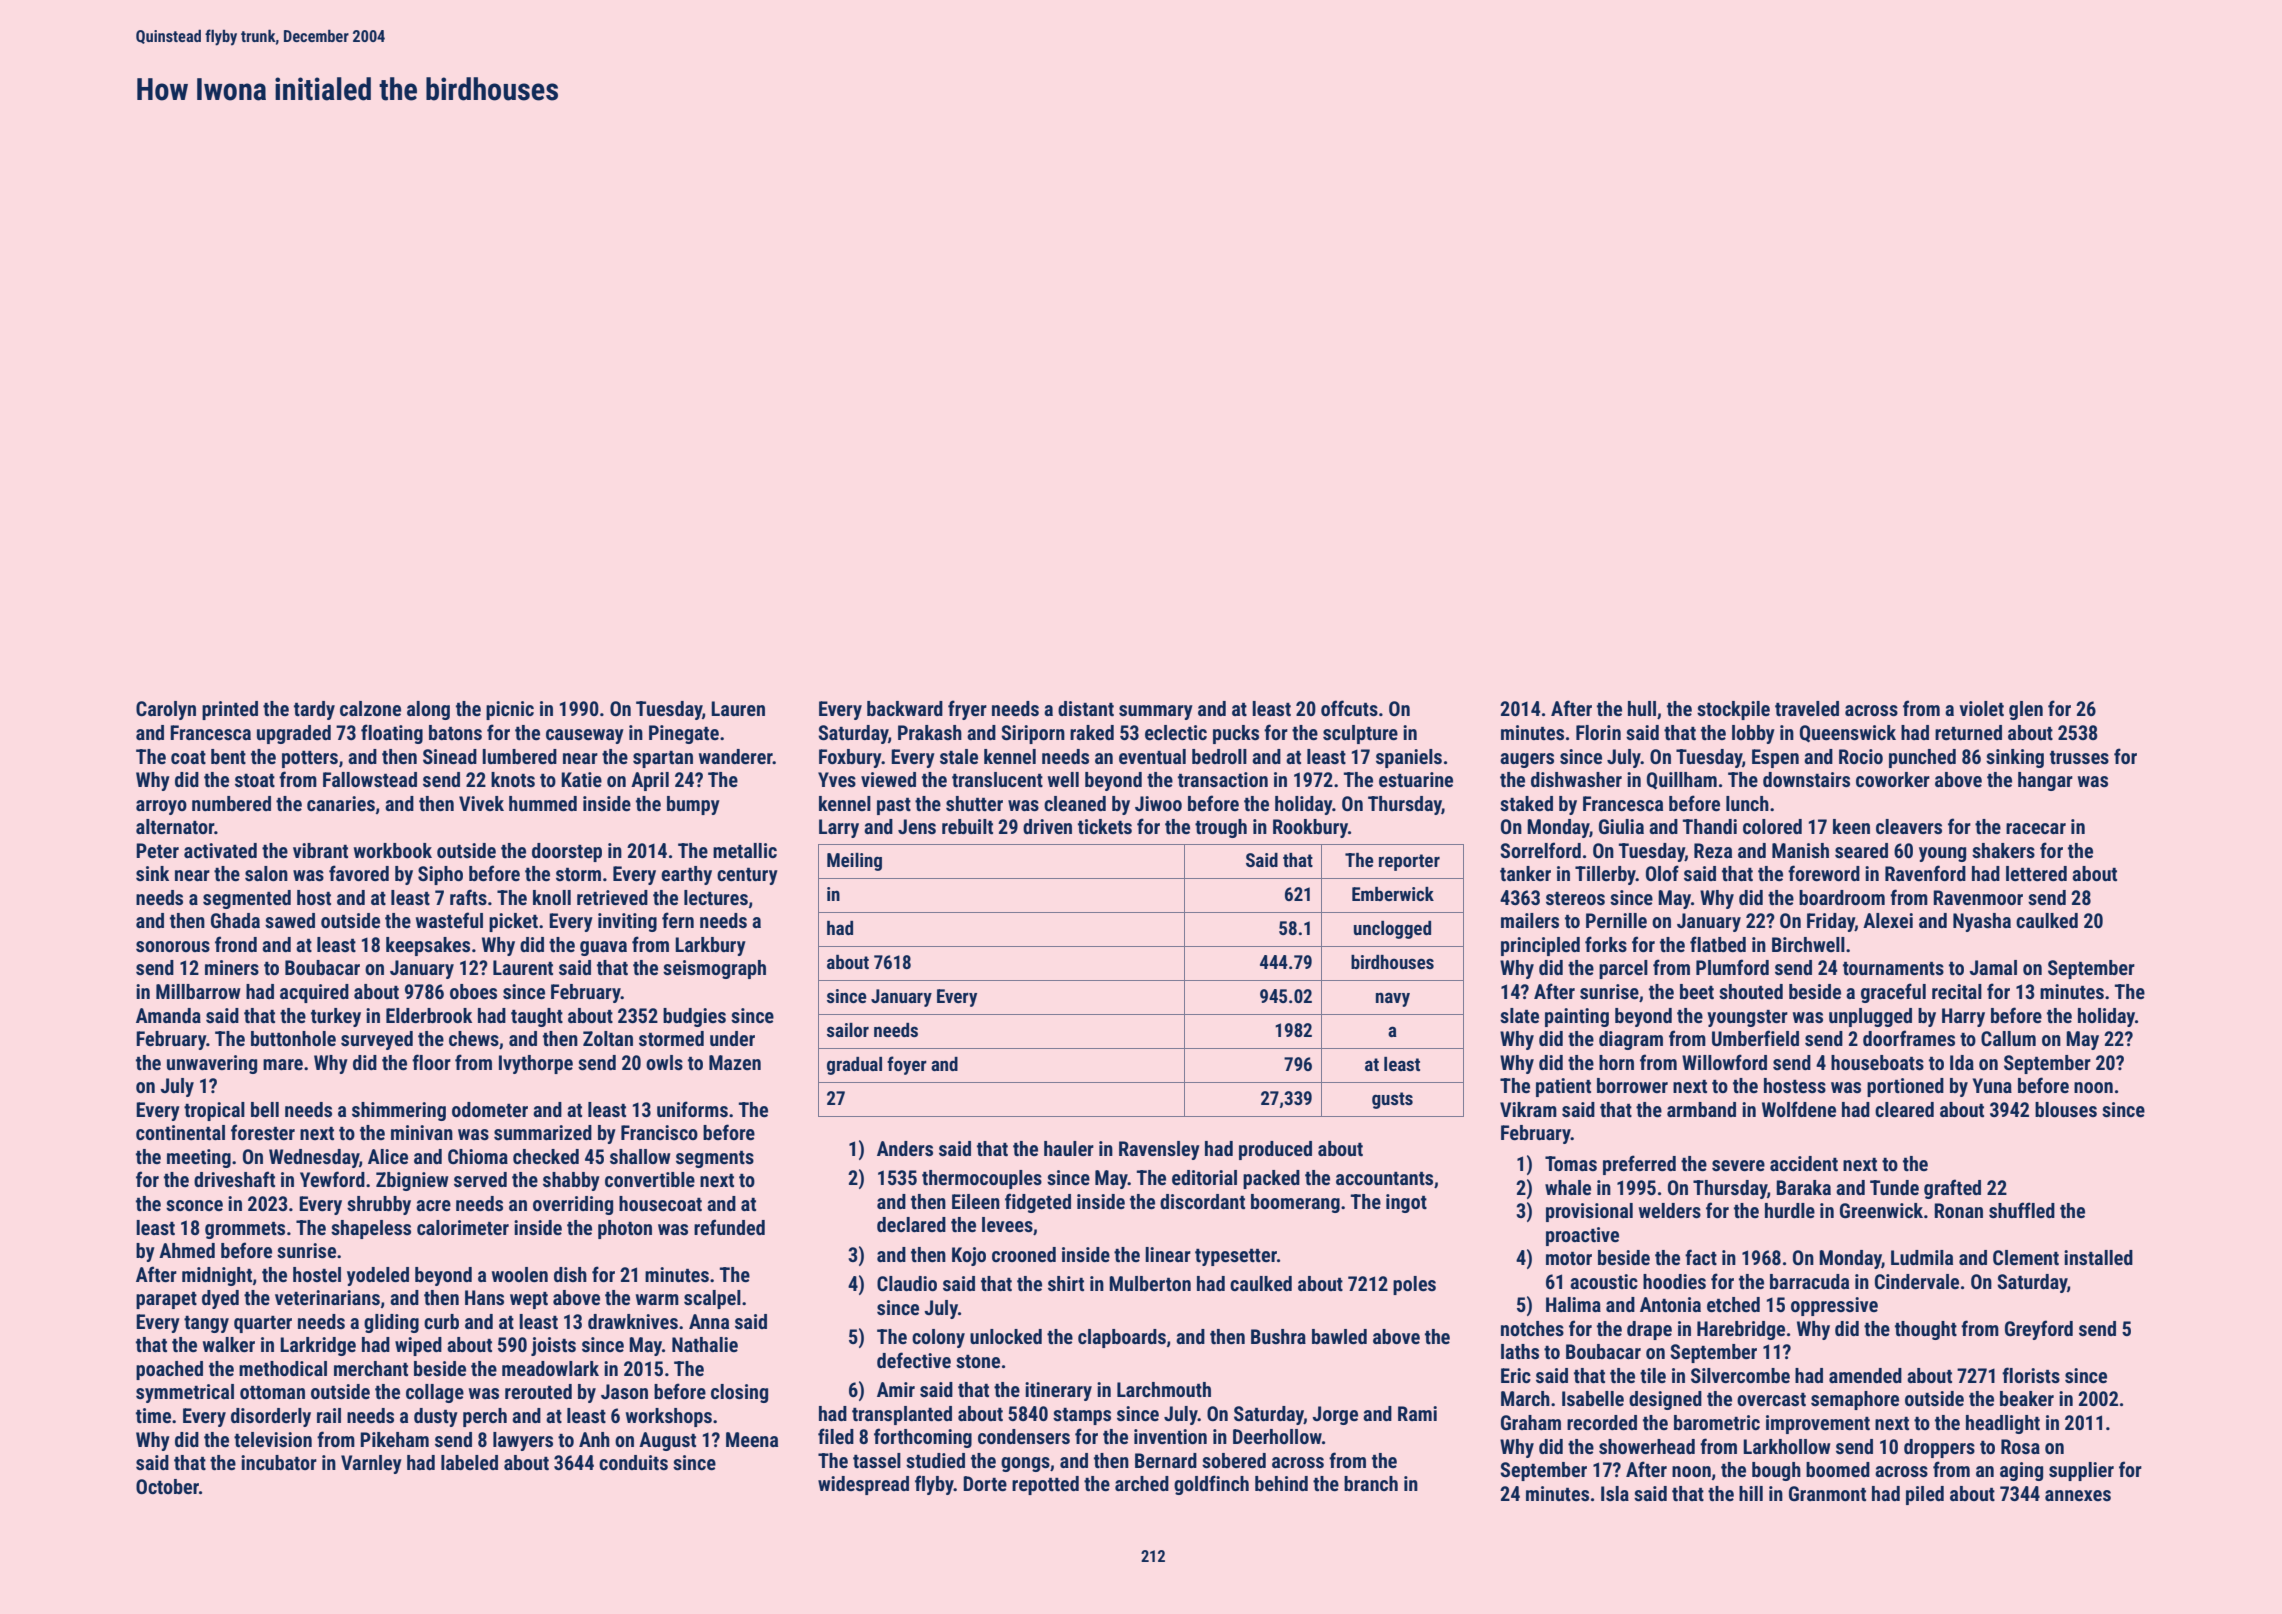 The width and height of the document is (2282, 1614). Describe the element at coordinates (1122, 1338) in the document. I see `clapboards` at that location.
